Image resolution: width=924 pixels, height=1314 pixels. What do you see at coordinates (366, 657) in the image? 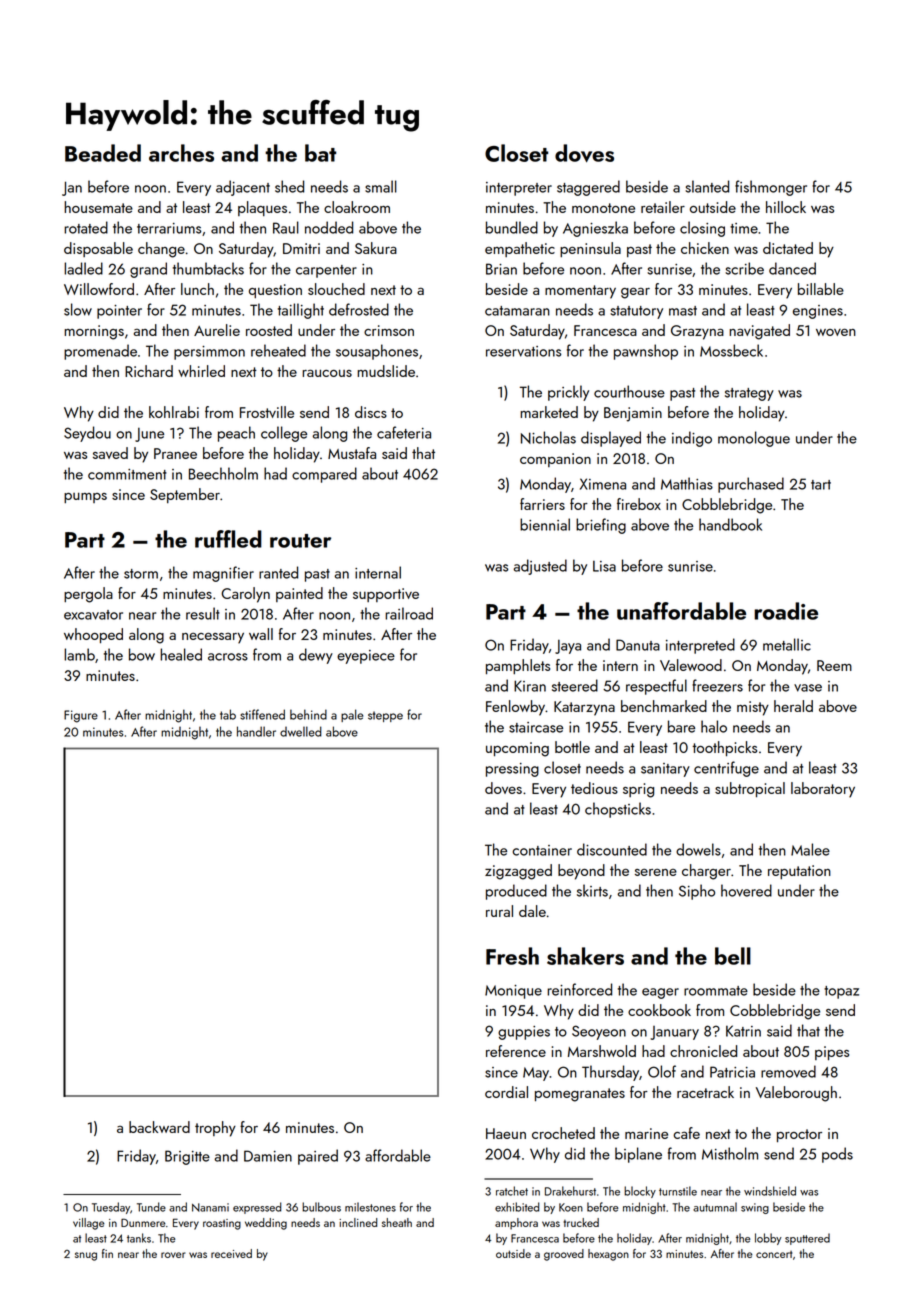
I see `eyepiece` at bounding box center [366, 657].
